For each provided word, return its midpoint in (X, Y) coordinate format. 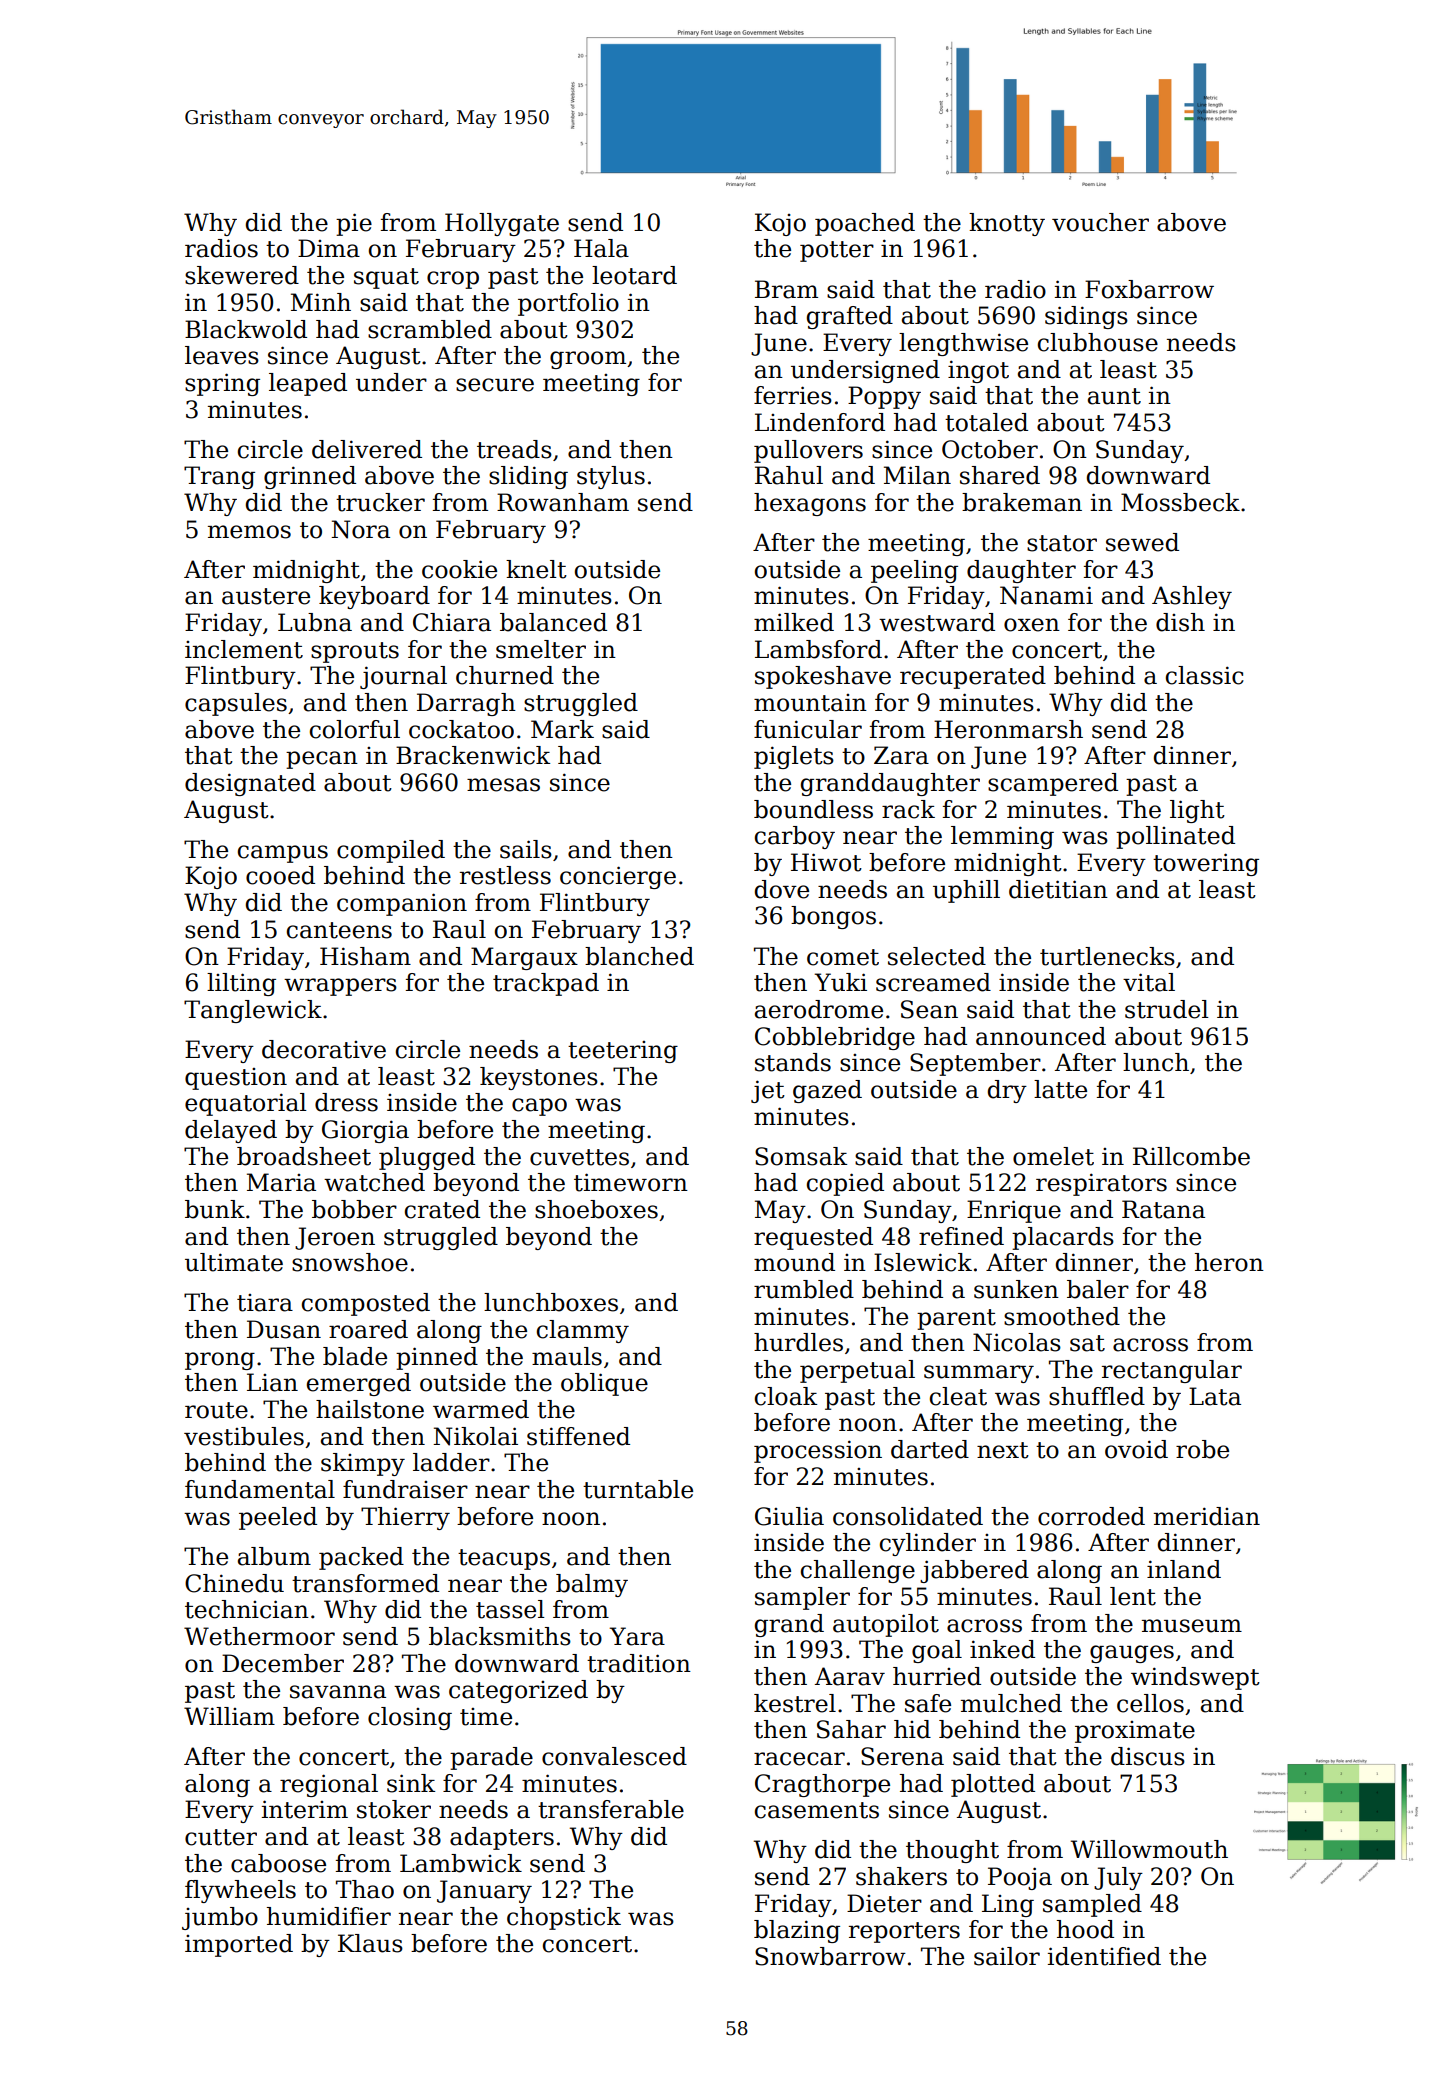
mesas (503, 785)
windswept (1195, 1678)
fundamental (260, 1489)
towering (1206, 864)
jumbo (220, 1918)
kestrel (795, 1703)
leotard (634, 275)
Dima (329, 248)
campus (283, 854)
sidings (1086, 317)
